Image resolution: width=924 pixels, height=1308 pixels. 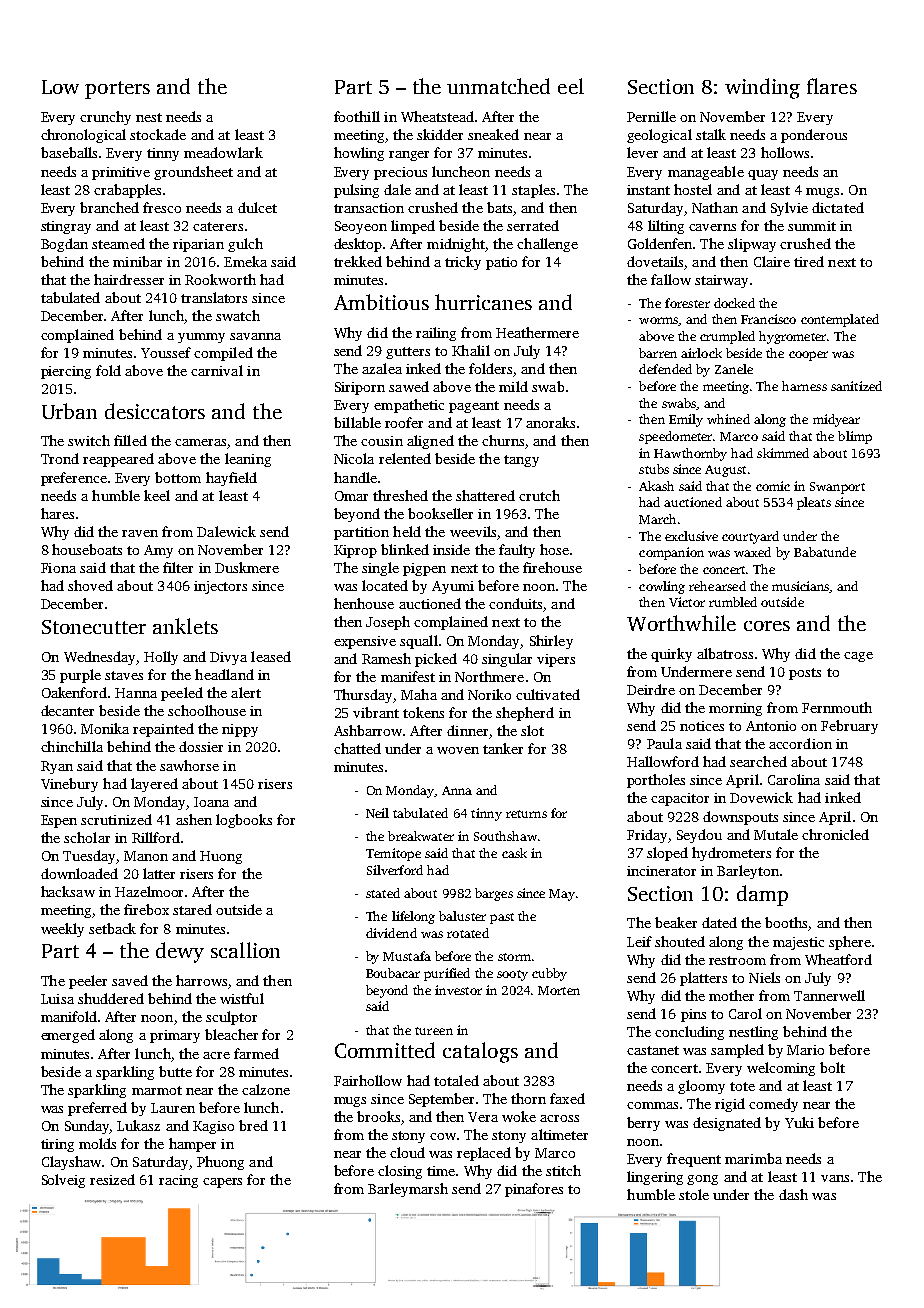 What do you see at coordinates (734, 369) in the screenshot?
I see `Zanele` at bounding box center [734, 369].
